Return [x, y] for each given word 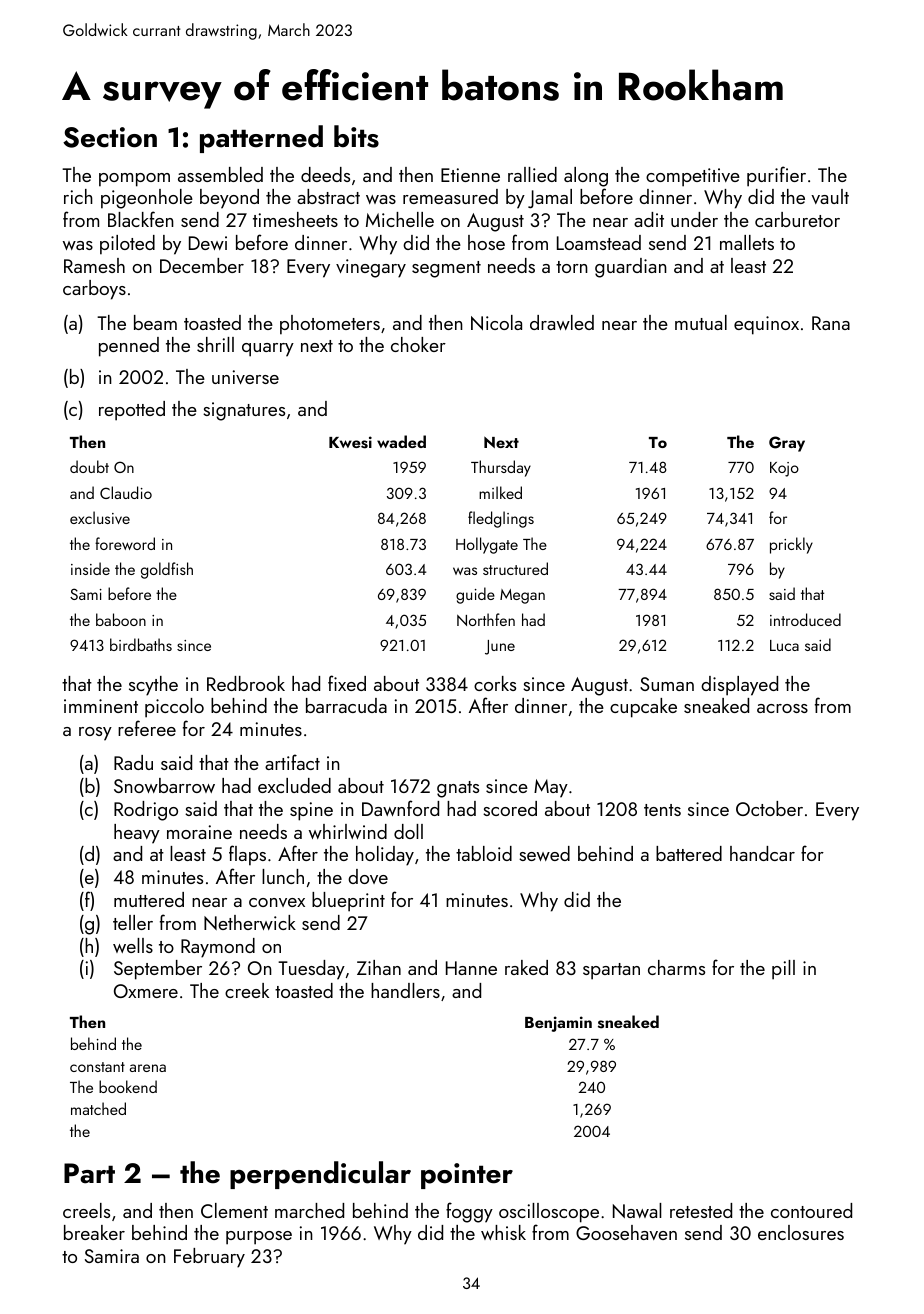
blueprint [348, 902]
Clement [234, 1210]
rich [78, 196]
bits [356, 136]
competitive [693, 177]
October [769, 808]
